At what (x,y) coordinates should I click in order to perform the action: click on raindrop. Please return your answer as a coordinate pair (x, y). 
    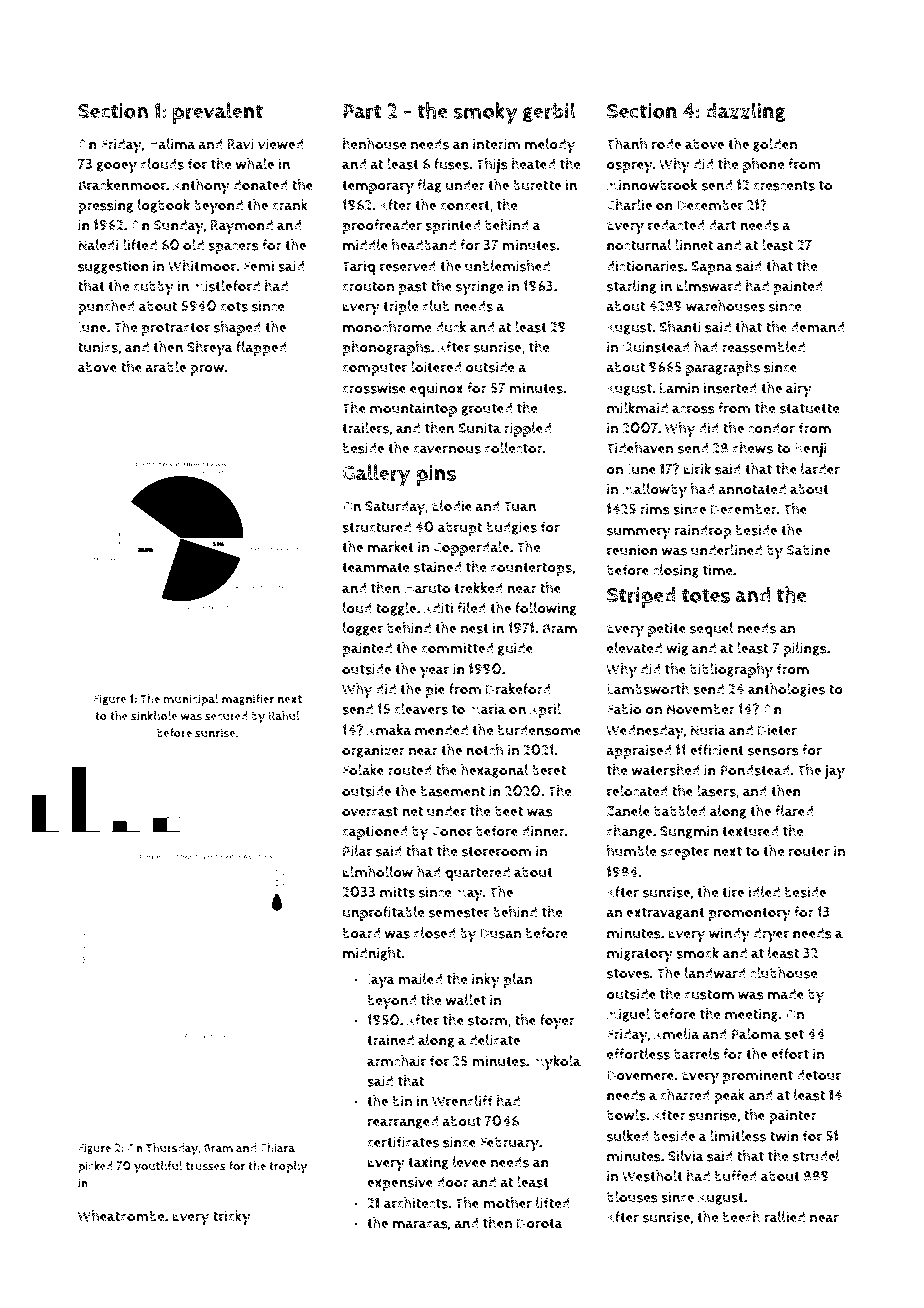
    Looking at the image, I should click on (703, 531).
